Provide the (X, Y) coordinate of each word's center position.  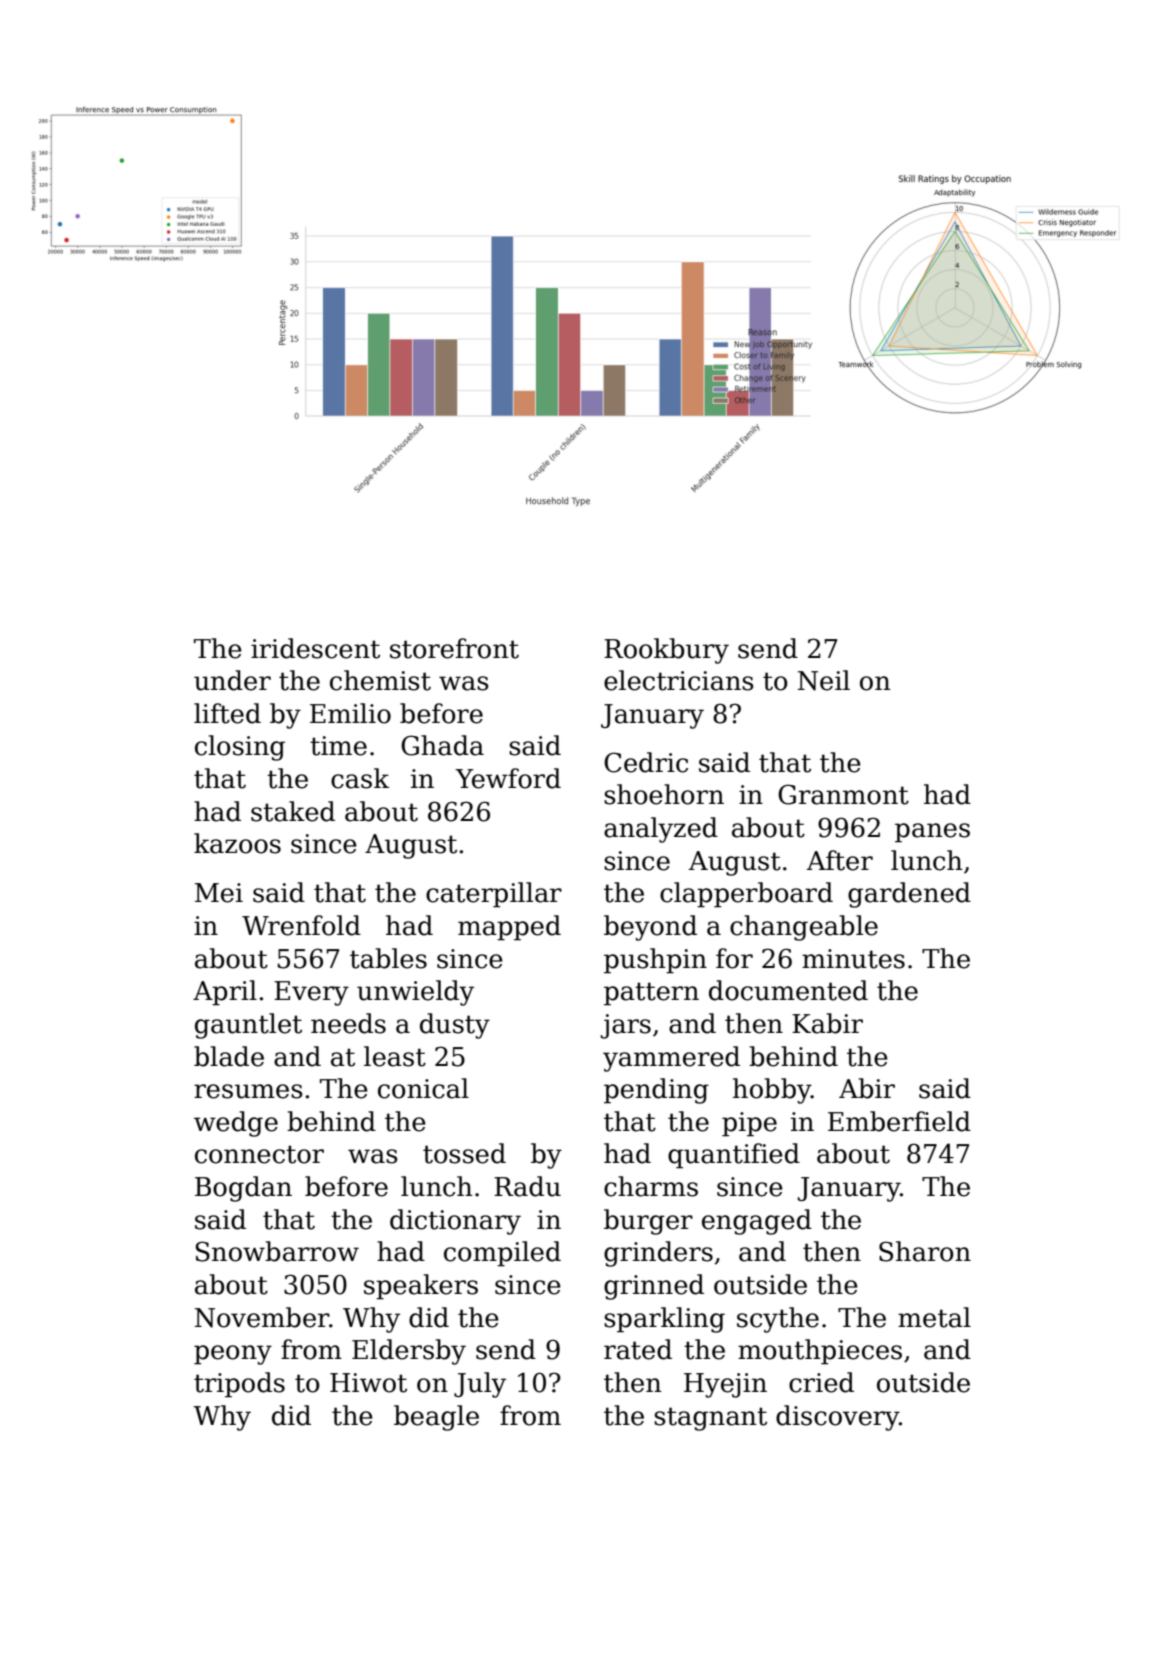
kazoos (237, 843)
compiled (502, 1254)
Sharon (925, 1251)
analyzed (661, 830)
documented (788, 990)
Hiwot (368, 1383)
